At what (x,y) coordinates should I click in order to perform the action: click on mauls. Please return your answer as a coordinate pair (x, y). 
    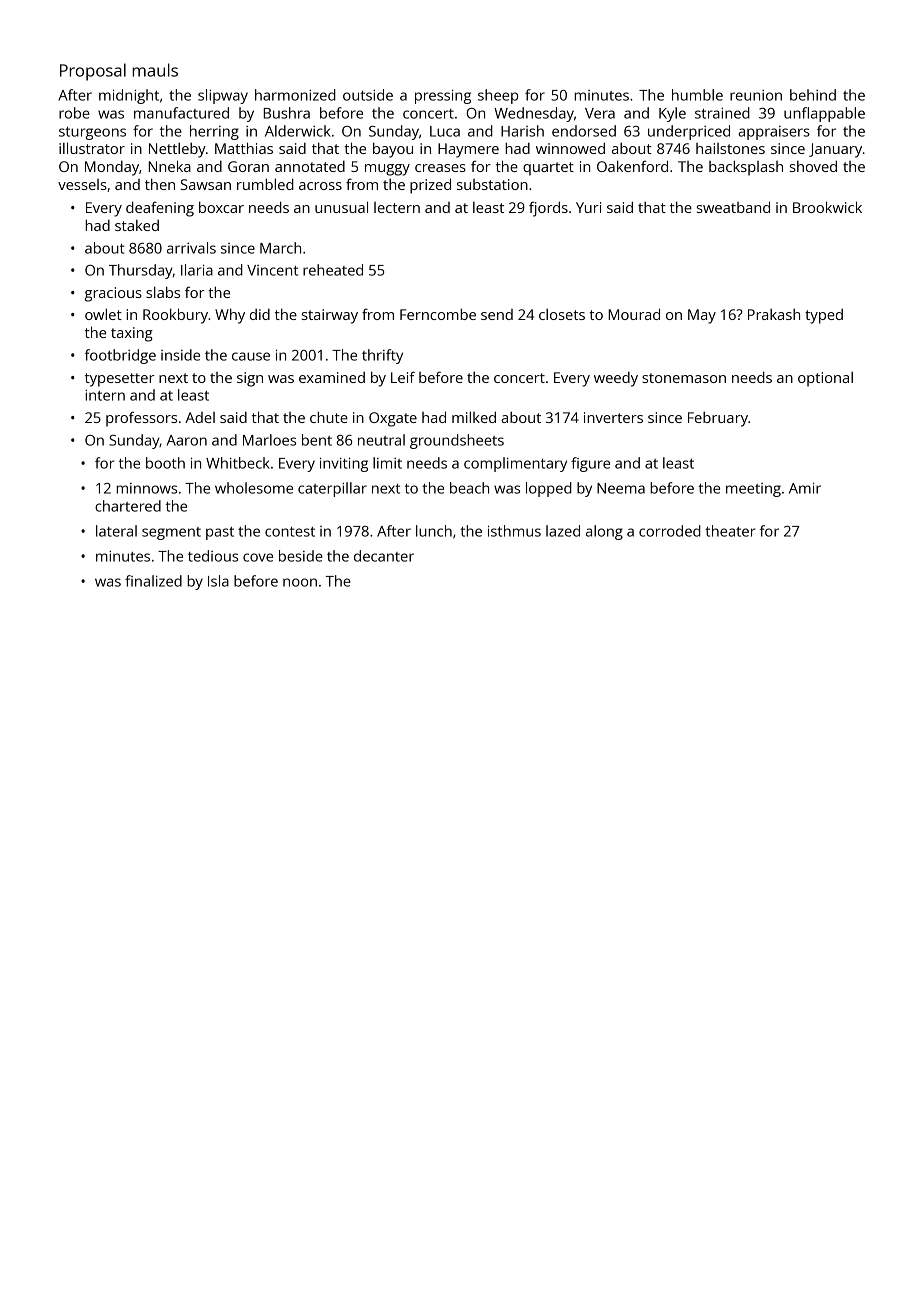
    Looking at the image, I should click on (155, 70).
